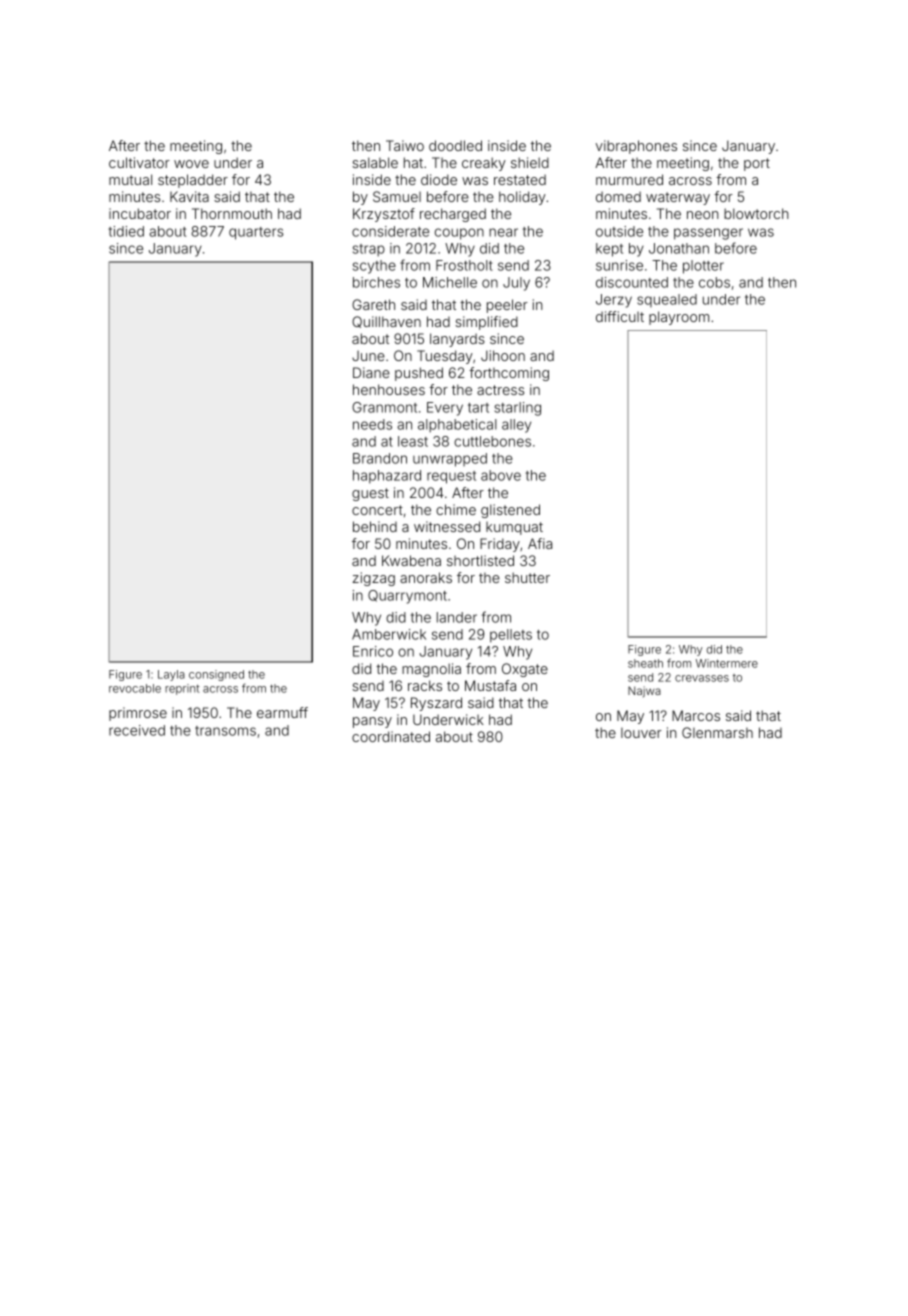  What do you see at coordinates (171, 675) in the screenshot?
I see `Layla` at bounding box center [171, 675].
